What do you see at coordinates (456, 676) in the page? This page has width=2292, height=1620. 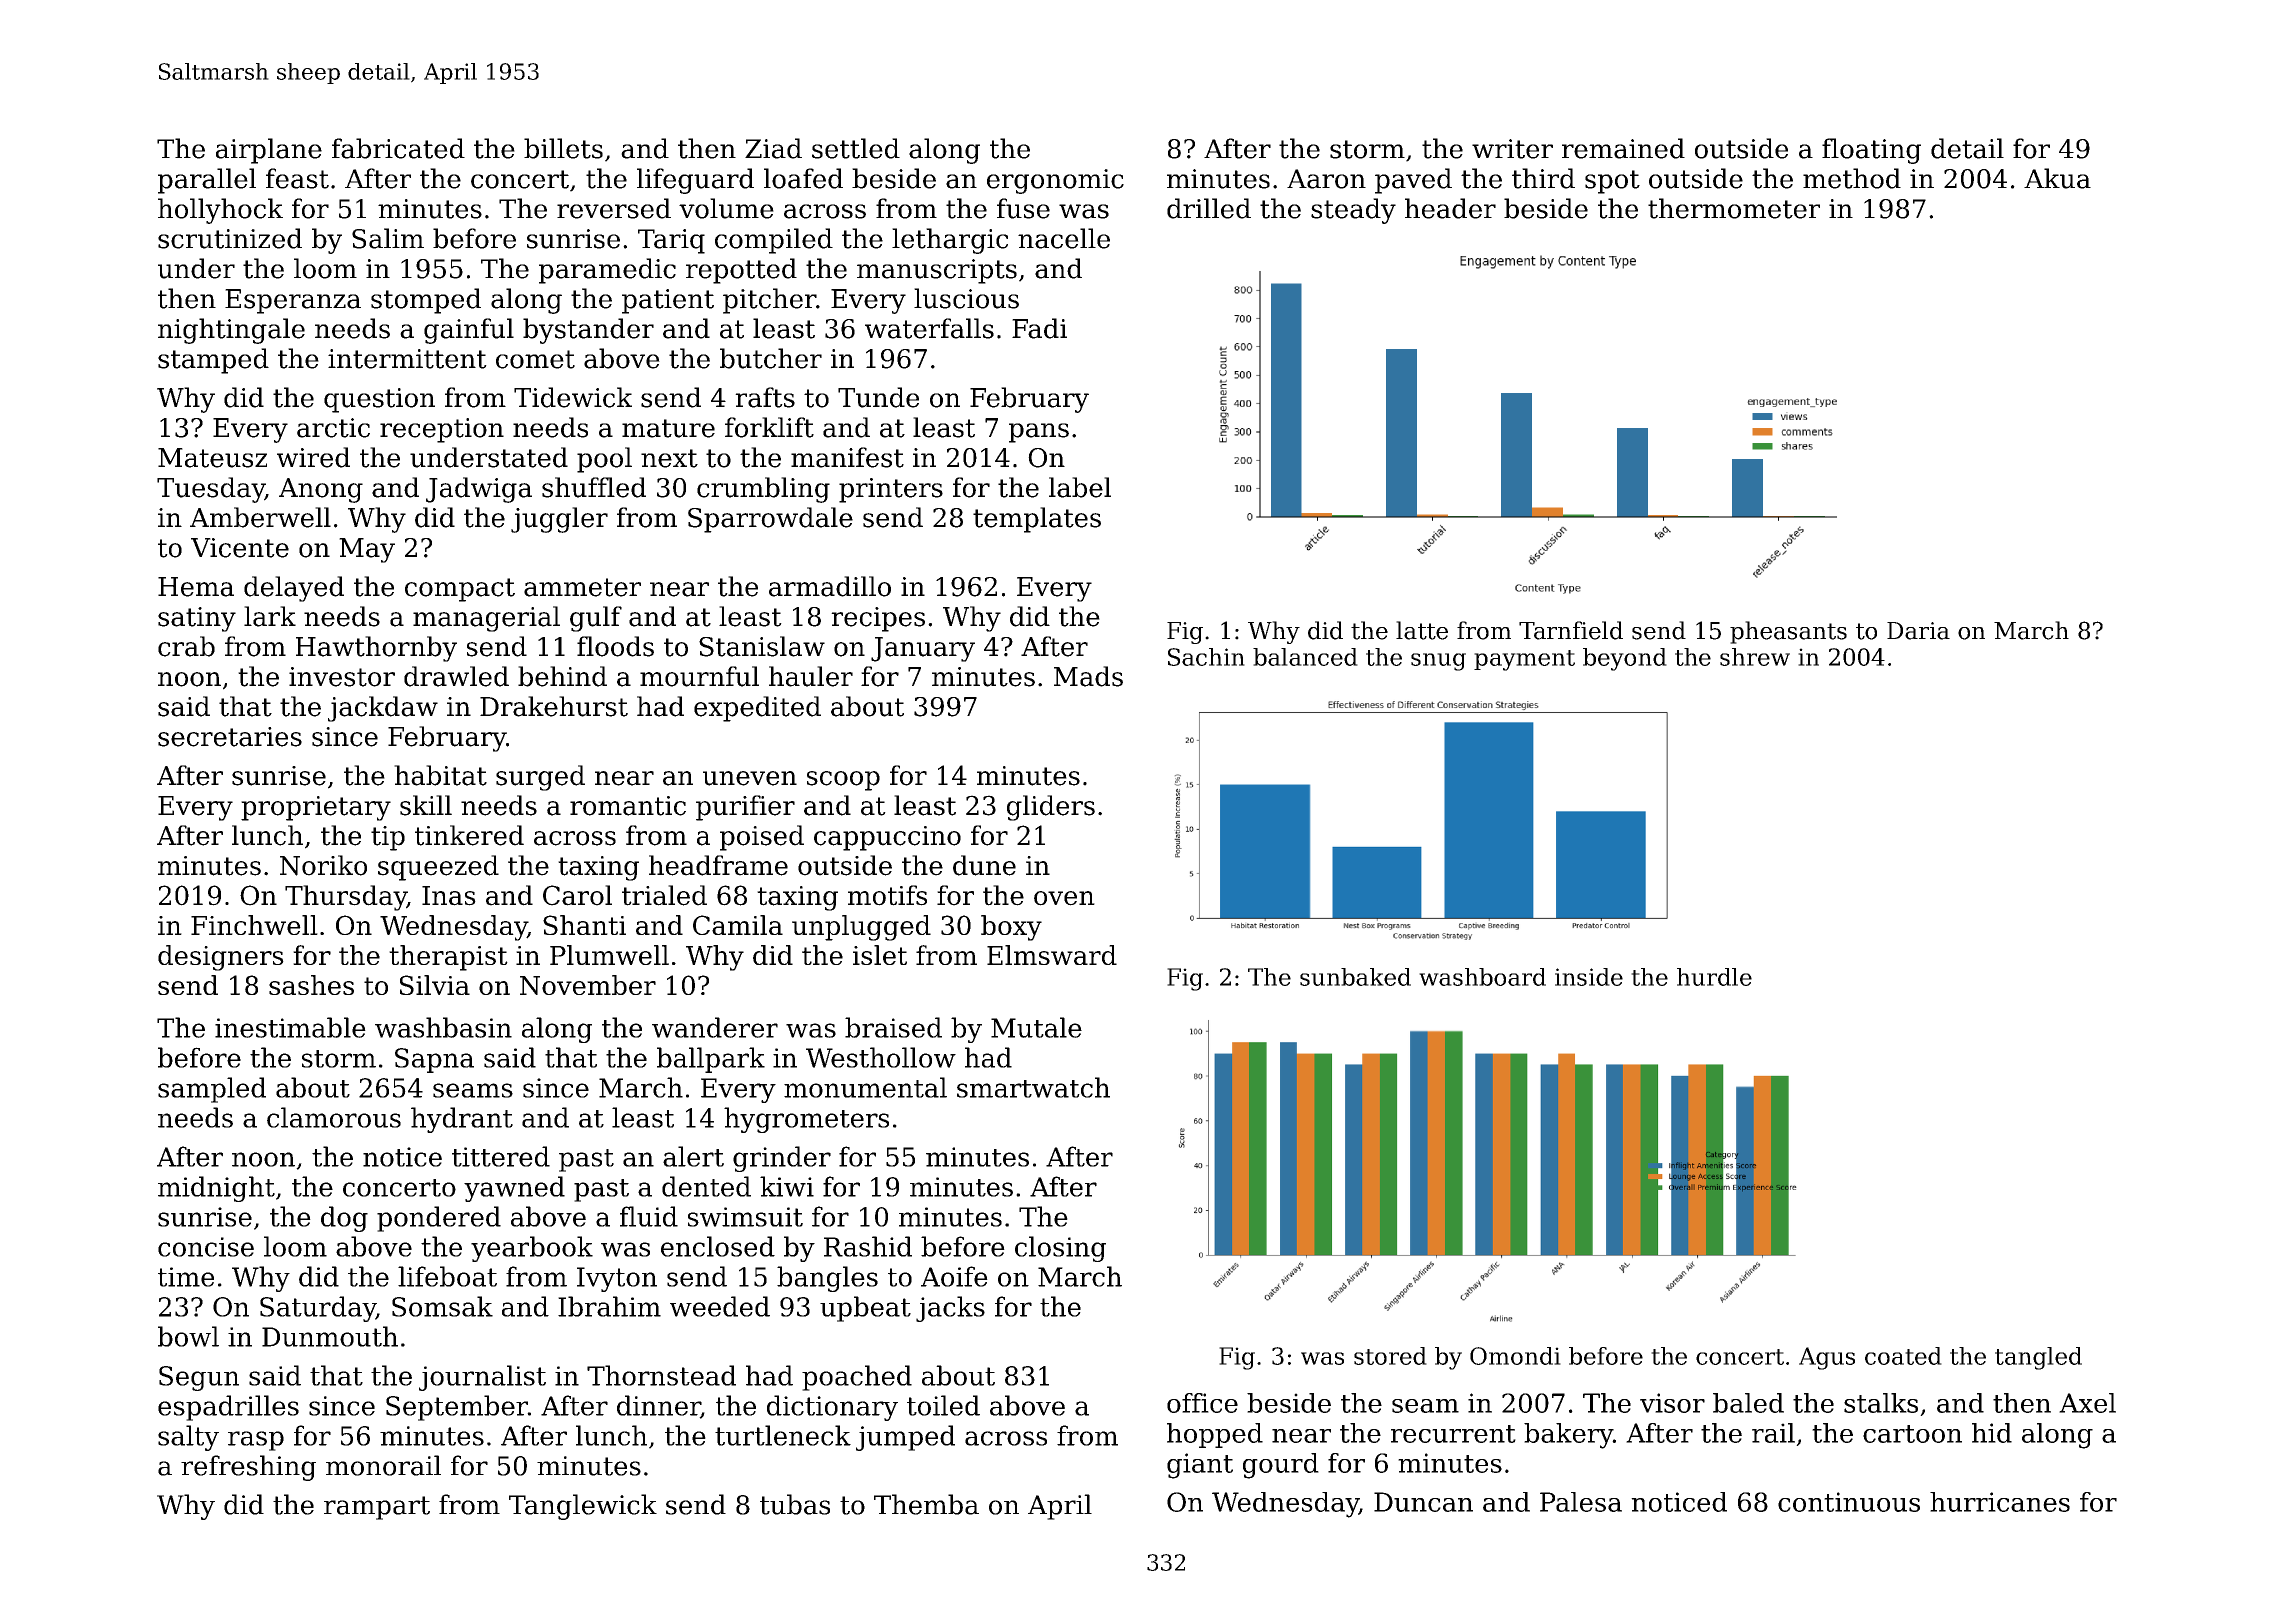 I see `drawled` at bounding box center [456, 676].
